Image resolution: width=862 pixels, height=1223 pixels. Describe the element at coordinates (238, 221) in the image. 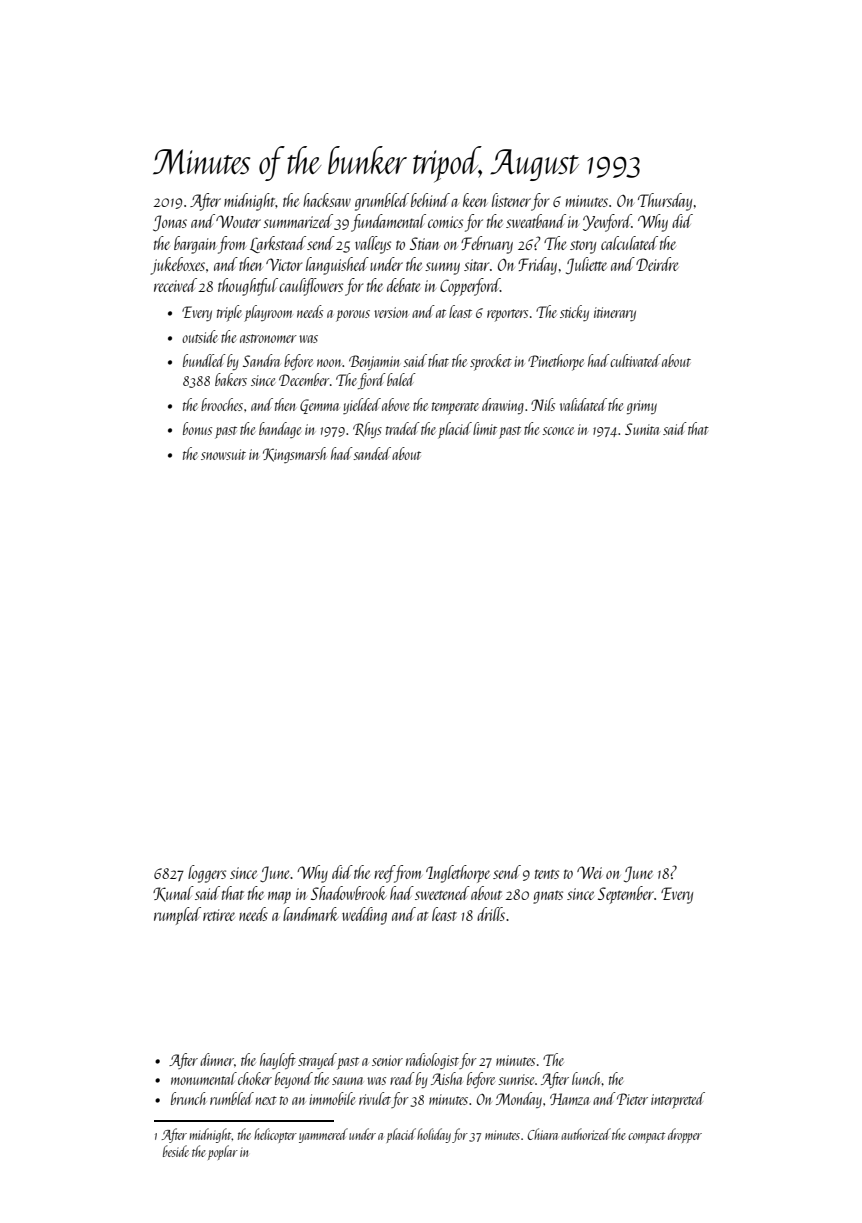

I see `Wouter` at that location.
